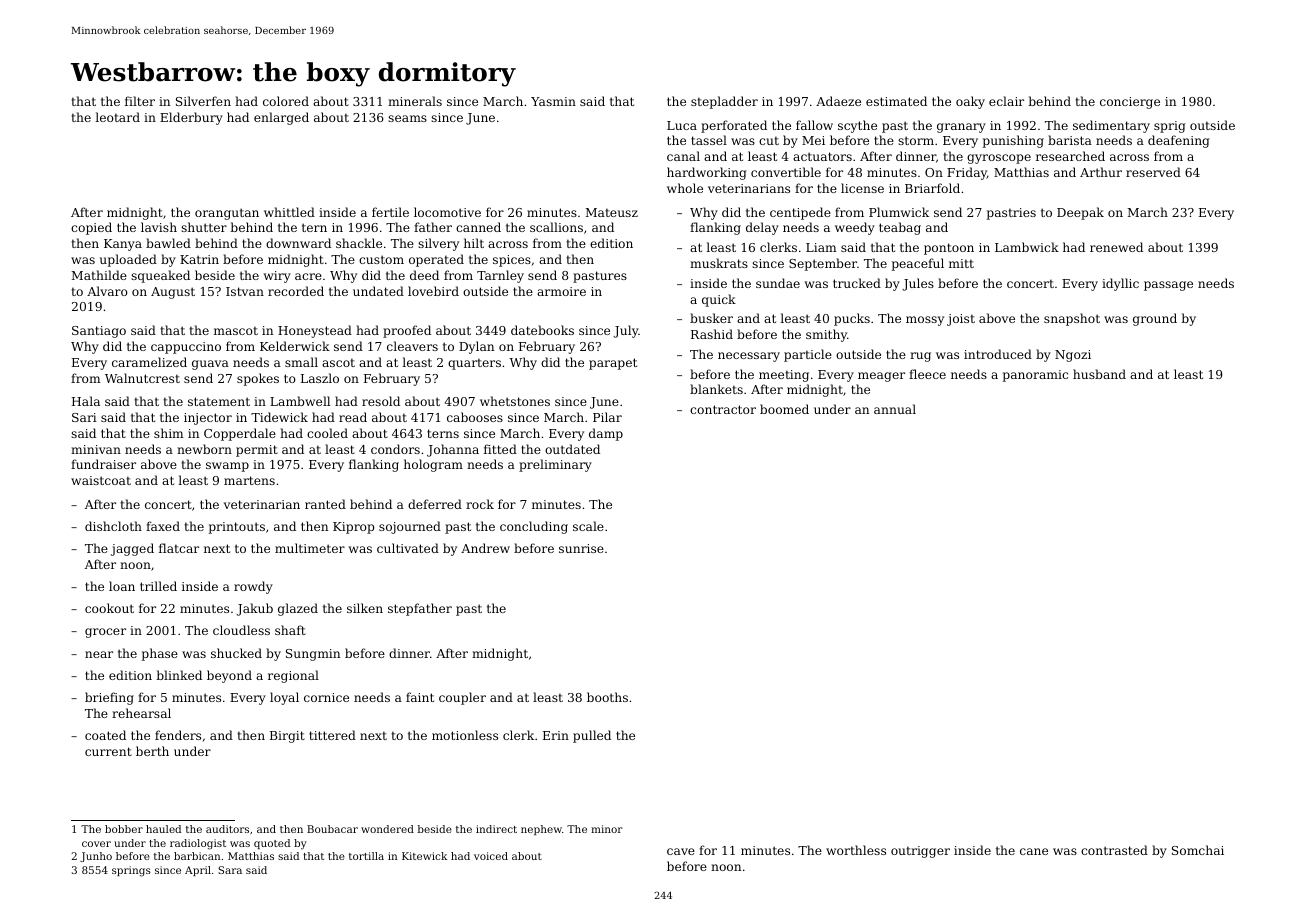 This document has width=1308, height=924. I want to click on Arthur, so click(1101, 172).
